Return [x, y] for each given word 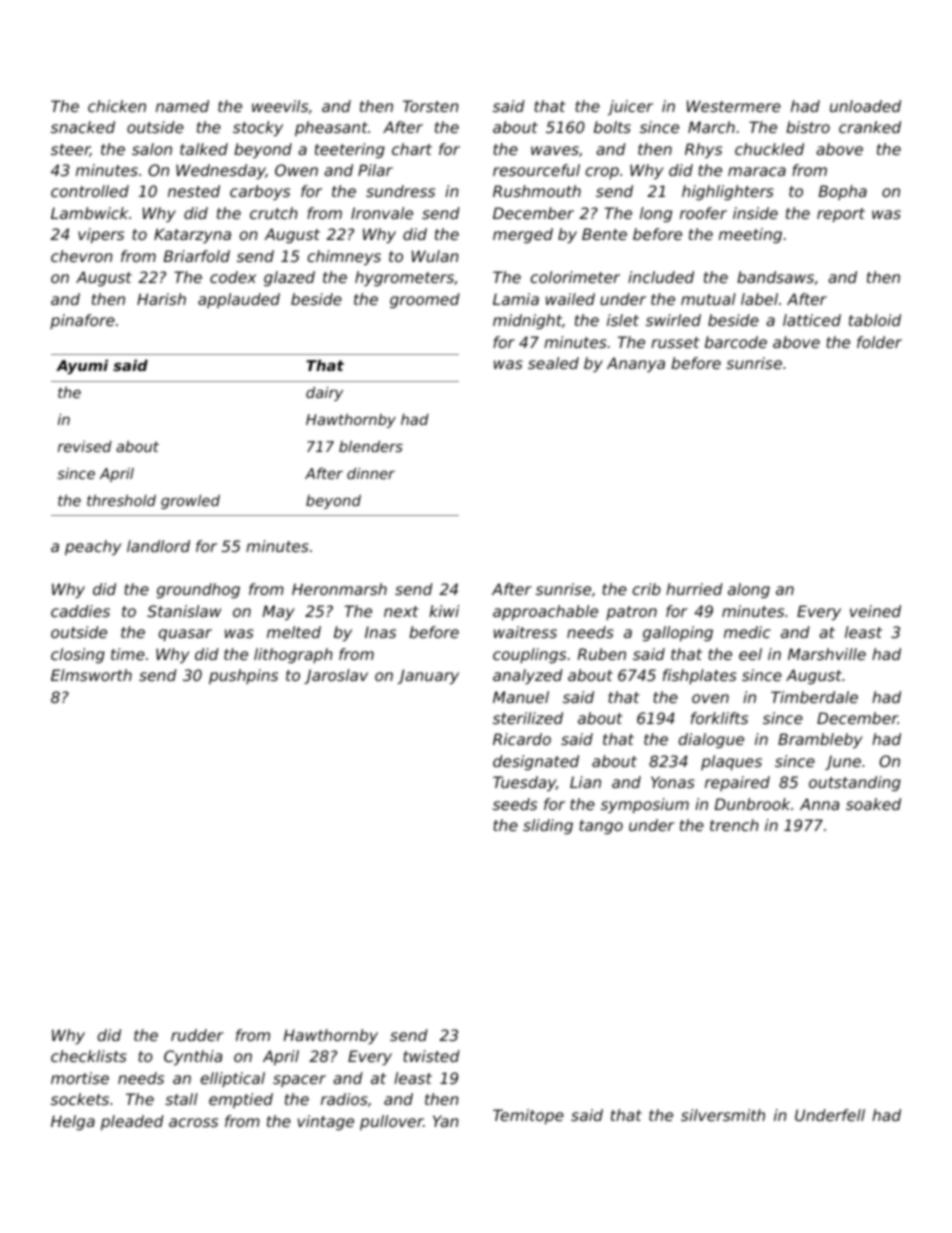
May [279, 612]
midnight [527, 321]
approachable [545, 612]
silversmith [723, 1115]
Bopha [843, 192]
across [193, 1122]
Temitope [528, 1116]
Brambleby [820, 740]
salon [152, 149]
